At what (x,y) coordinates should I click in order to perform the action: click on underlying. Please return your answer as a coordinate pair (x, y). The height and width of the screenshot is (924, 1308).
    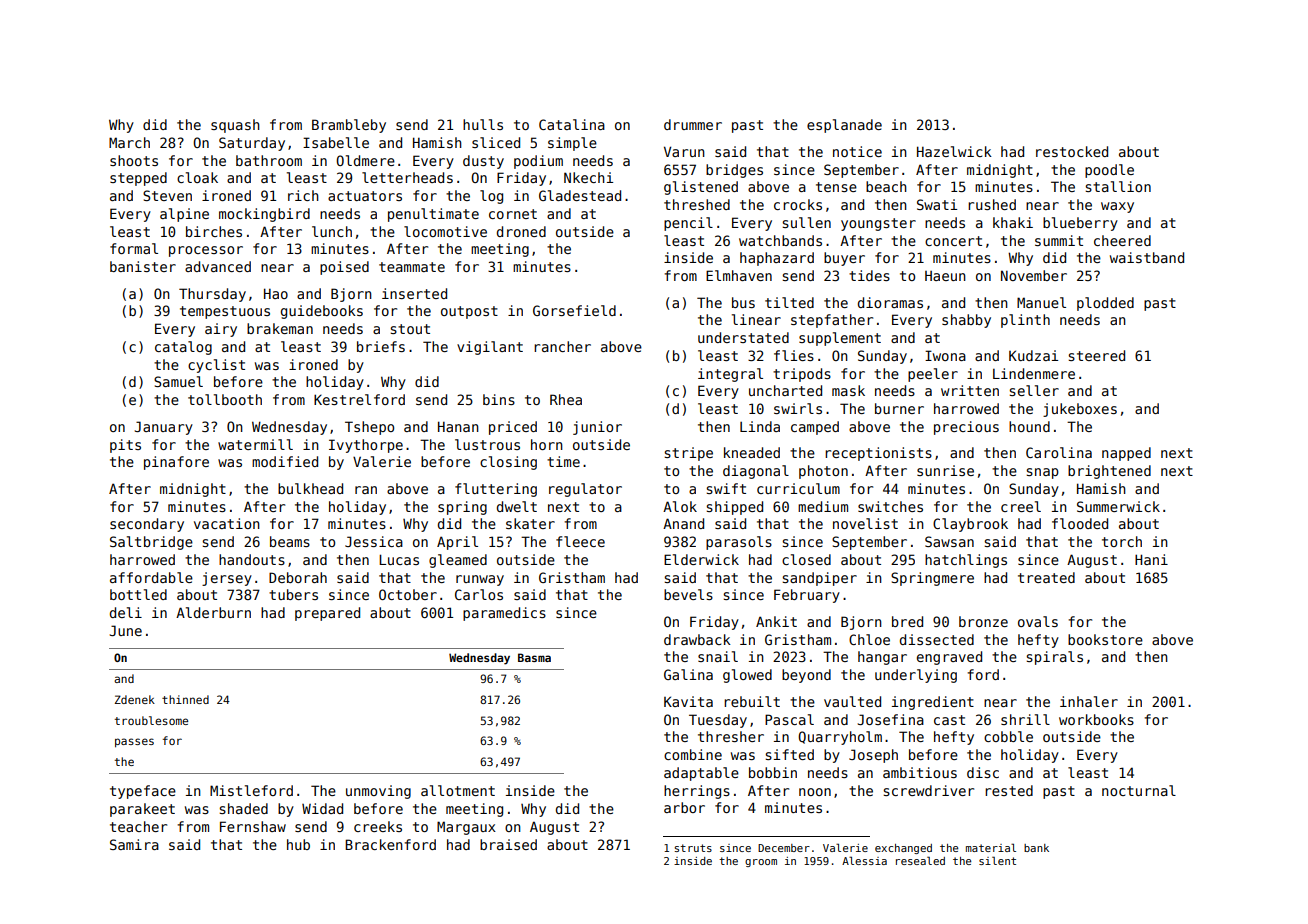
    Looking at the image, I should click on (916, 676).
